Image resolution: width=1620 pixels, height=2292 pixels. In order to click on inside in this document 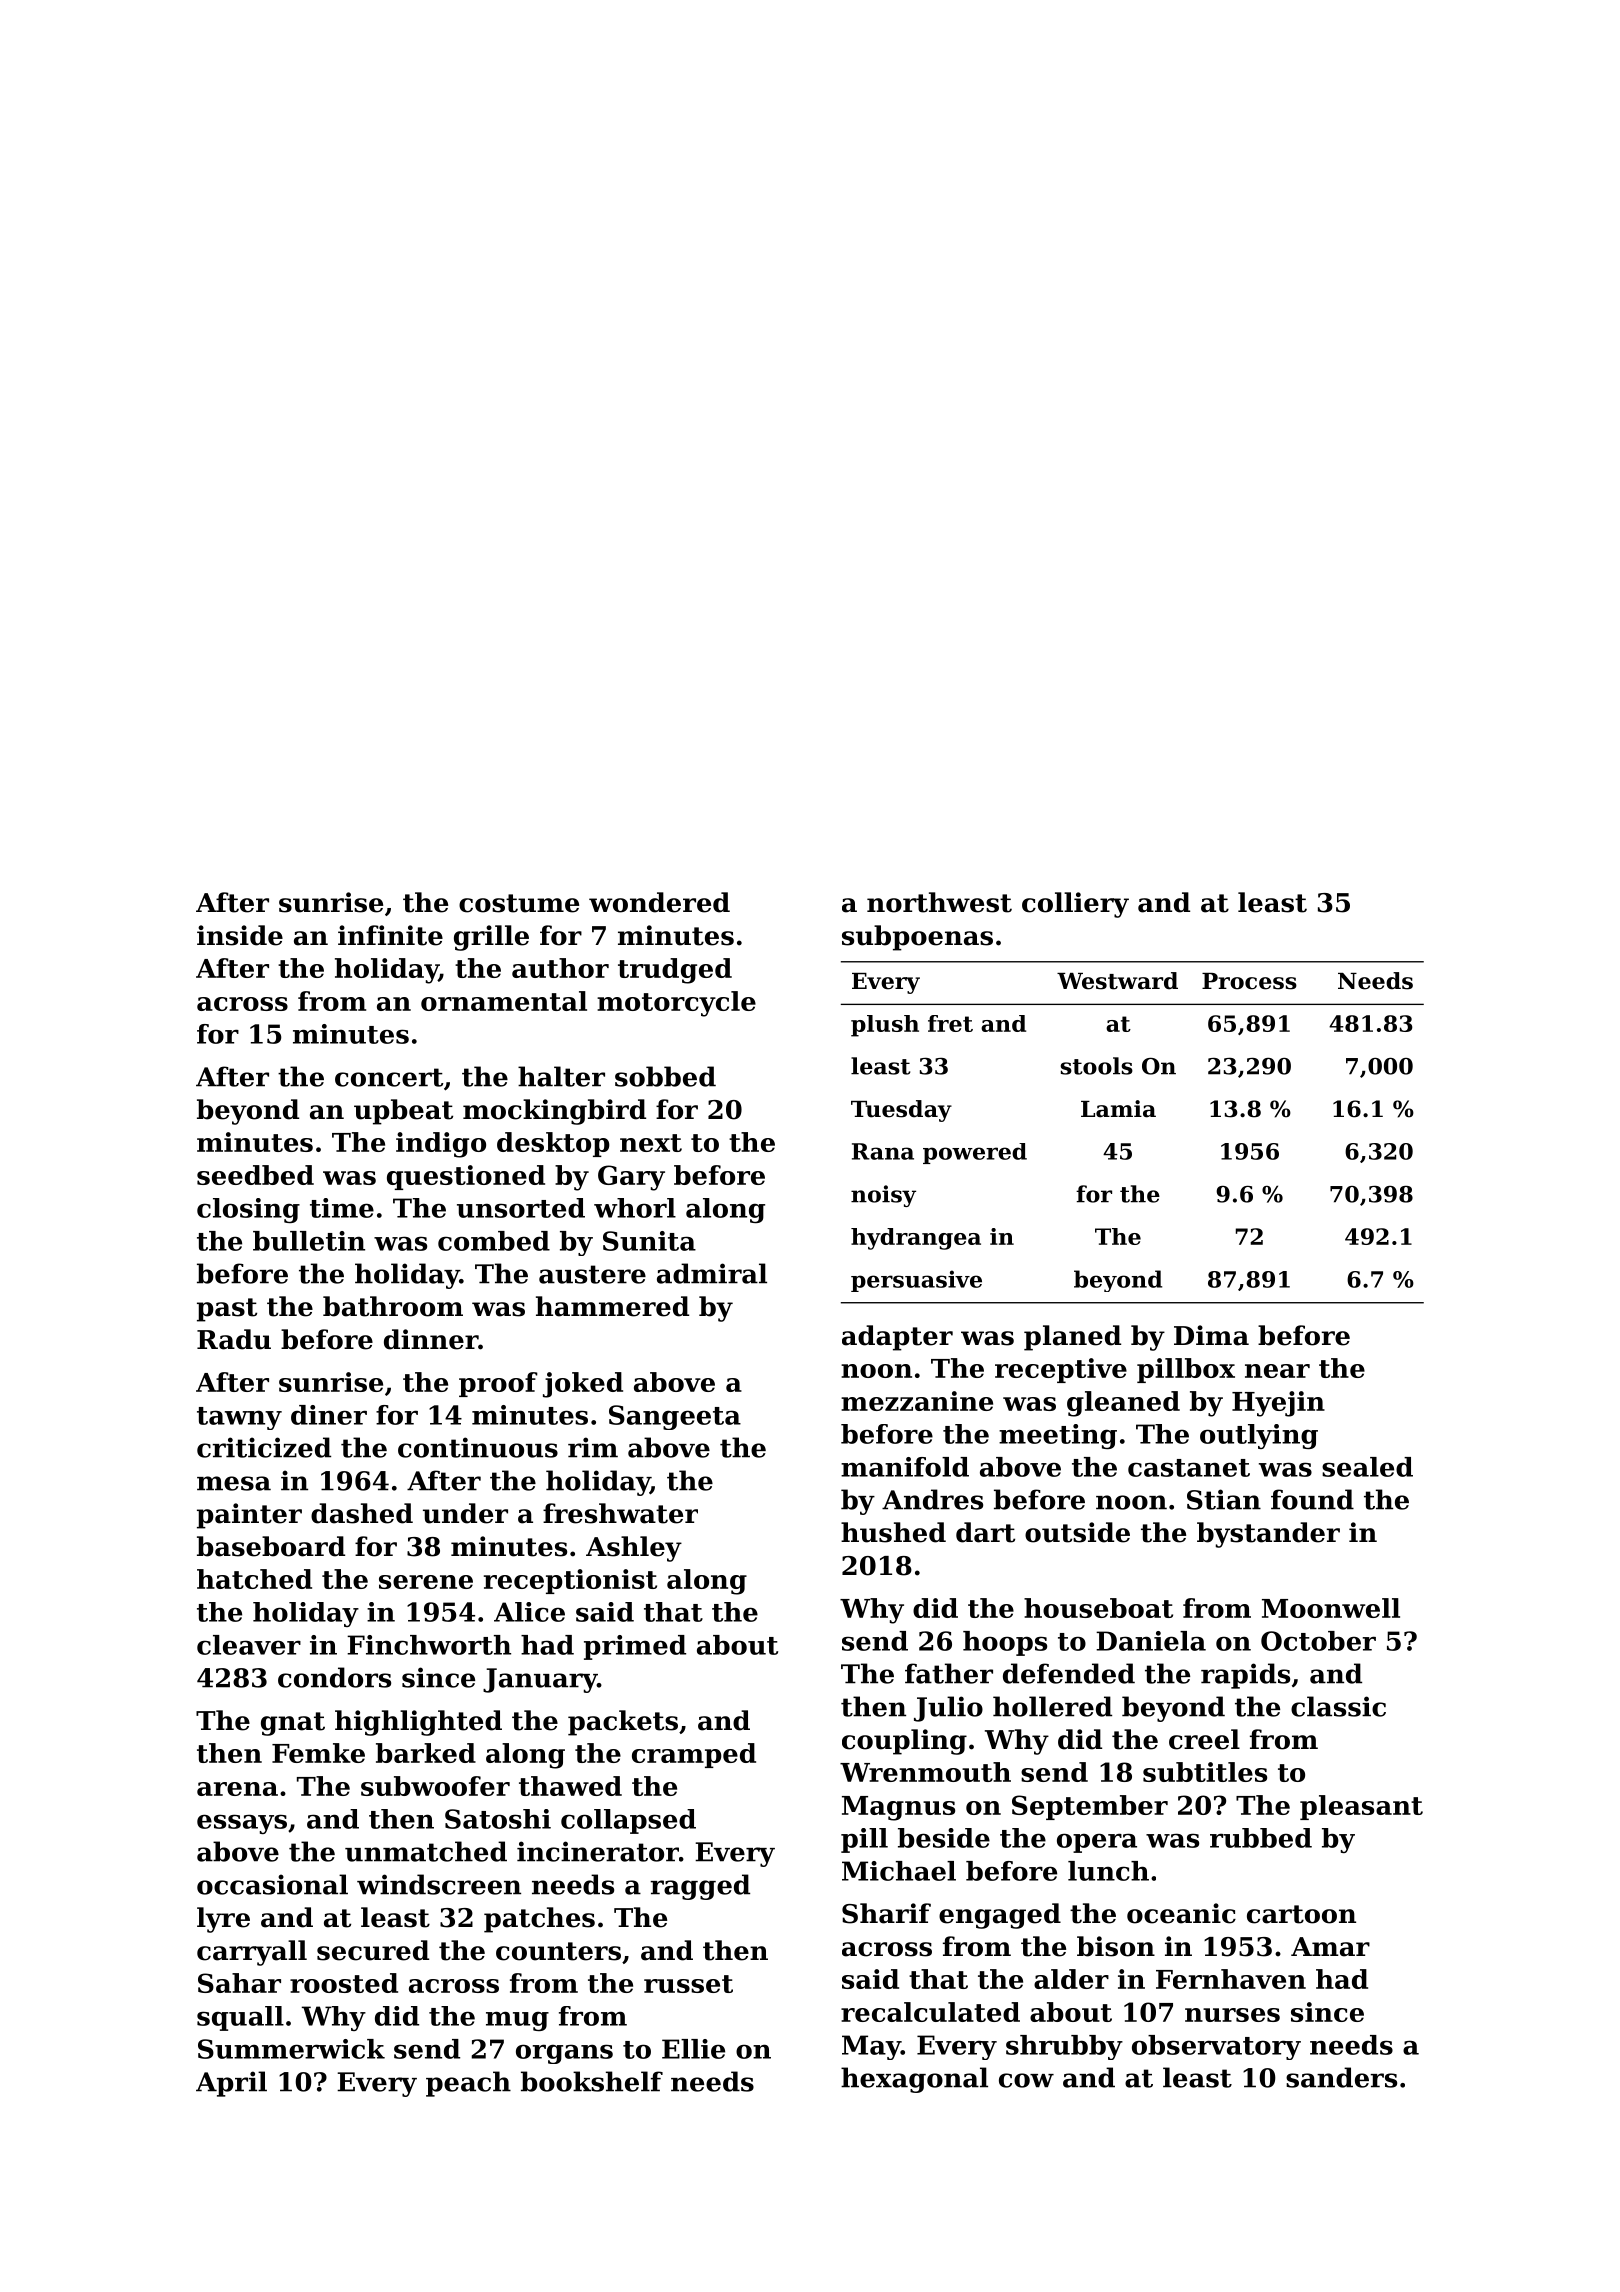, I will do `click(240, 935)`.
